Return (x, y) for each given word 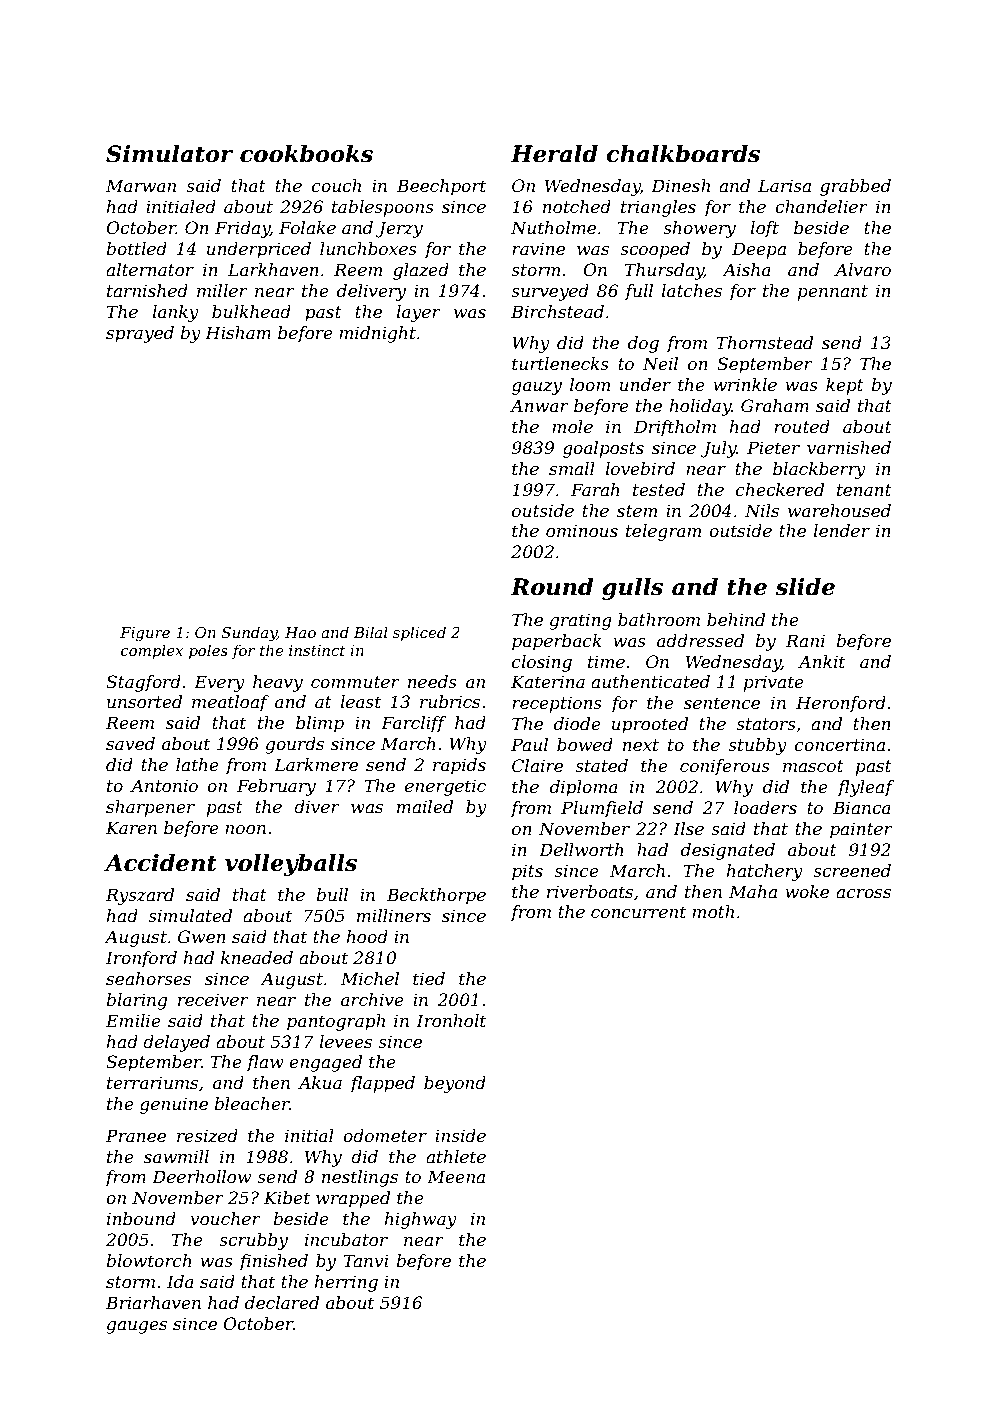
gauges (136, 1327)
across (863, 893)
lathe (197, 764)
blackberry (819, 470)
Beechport (441, 187)
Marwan (141, 185)
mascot (813, 766)
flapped (382, 1084)
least (360, 701)
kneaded (257, 957)
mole (572, 426)
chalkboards (683, 154)
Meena (456, 1176)
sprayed (140, 334)
